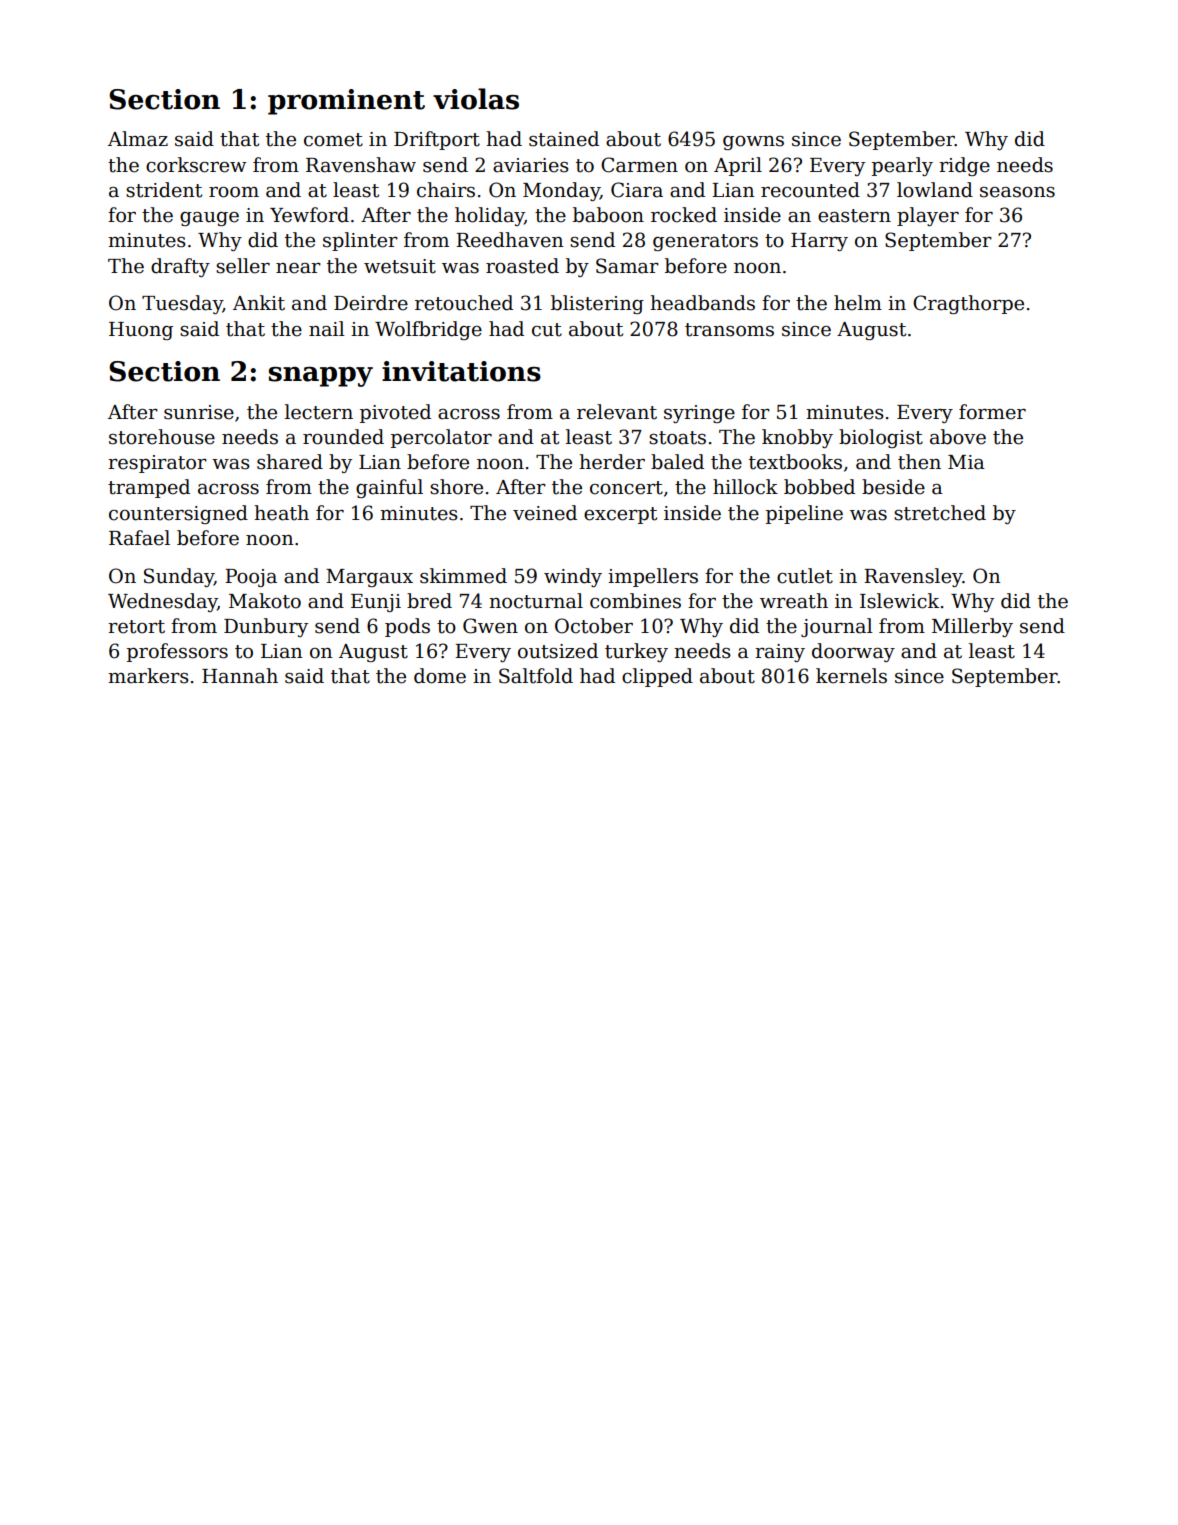  Describe the element at coordinates (141, 331) in the document. I see `Huong` at that location.
